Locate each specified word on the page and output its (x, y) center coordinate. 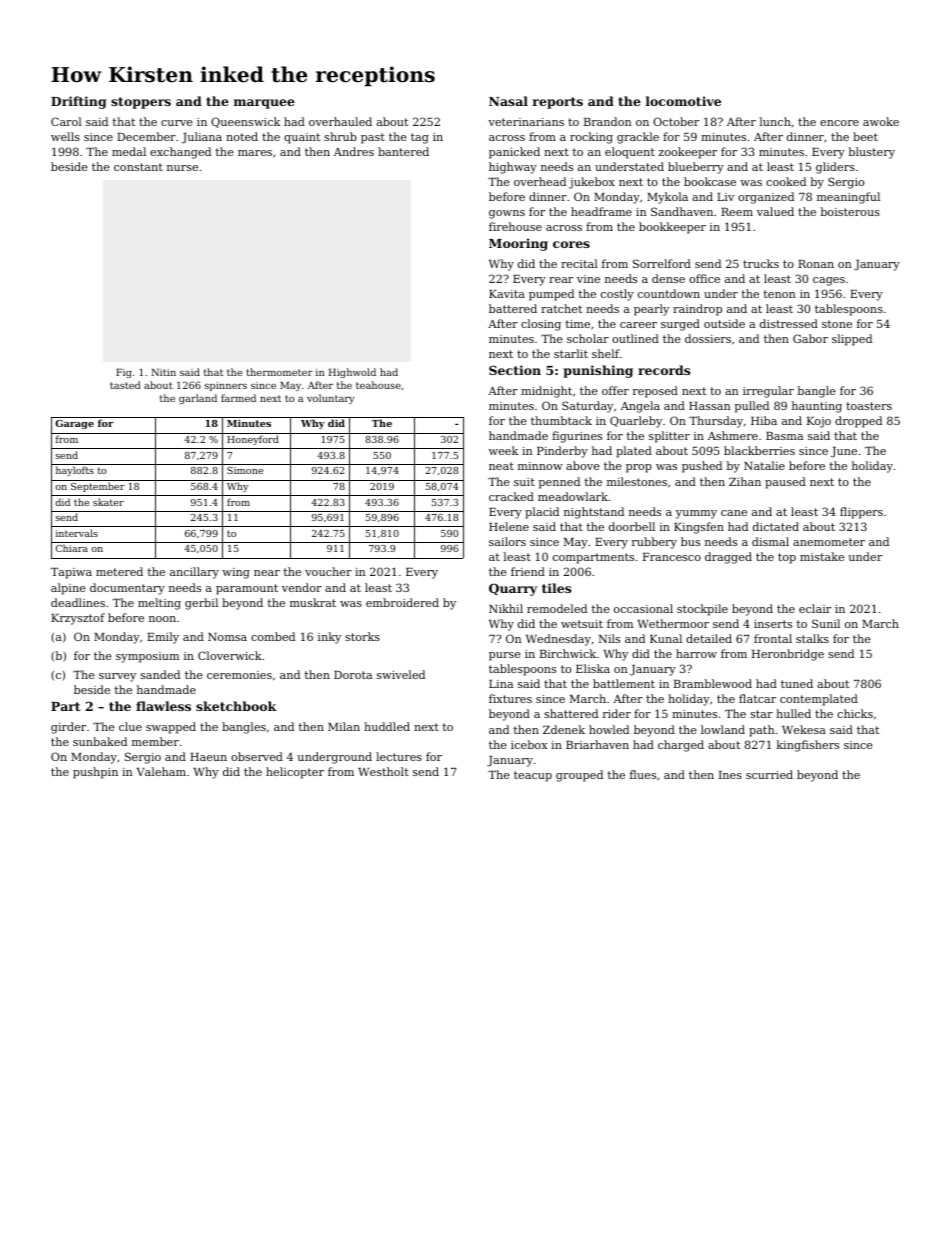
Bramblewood (713, 683)
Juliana (202, 138)
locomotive (683, 101)
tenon (780, 294)
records (664, 370)
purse (505, 656)
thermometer (279, 372)
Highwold (352, 373)
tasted (125, 385)
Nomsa (227, 637)
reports (558, 103)
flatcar (757, 698)
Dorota (353, 675)
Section (515, 370)
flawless (163, 706)
